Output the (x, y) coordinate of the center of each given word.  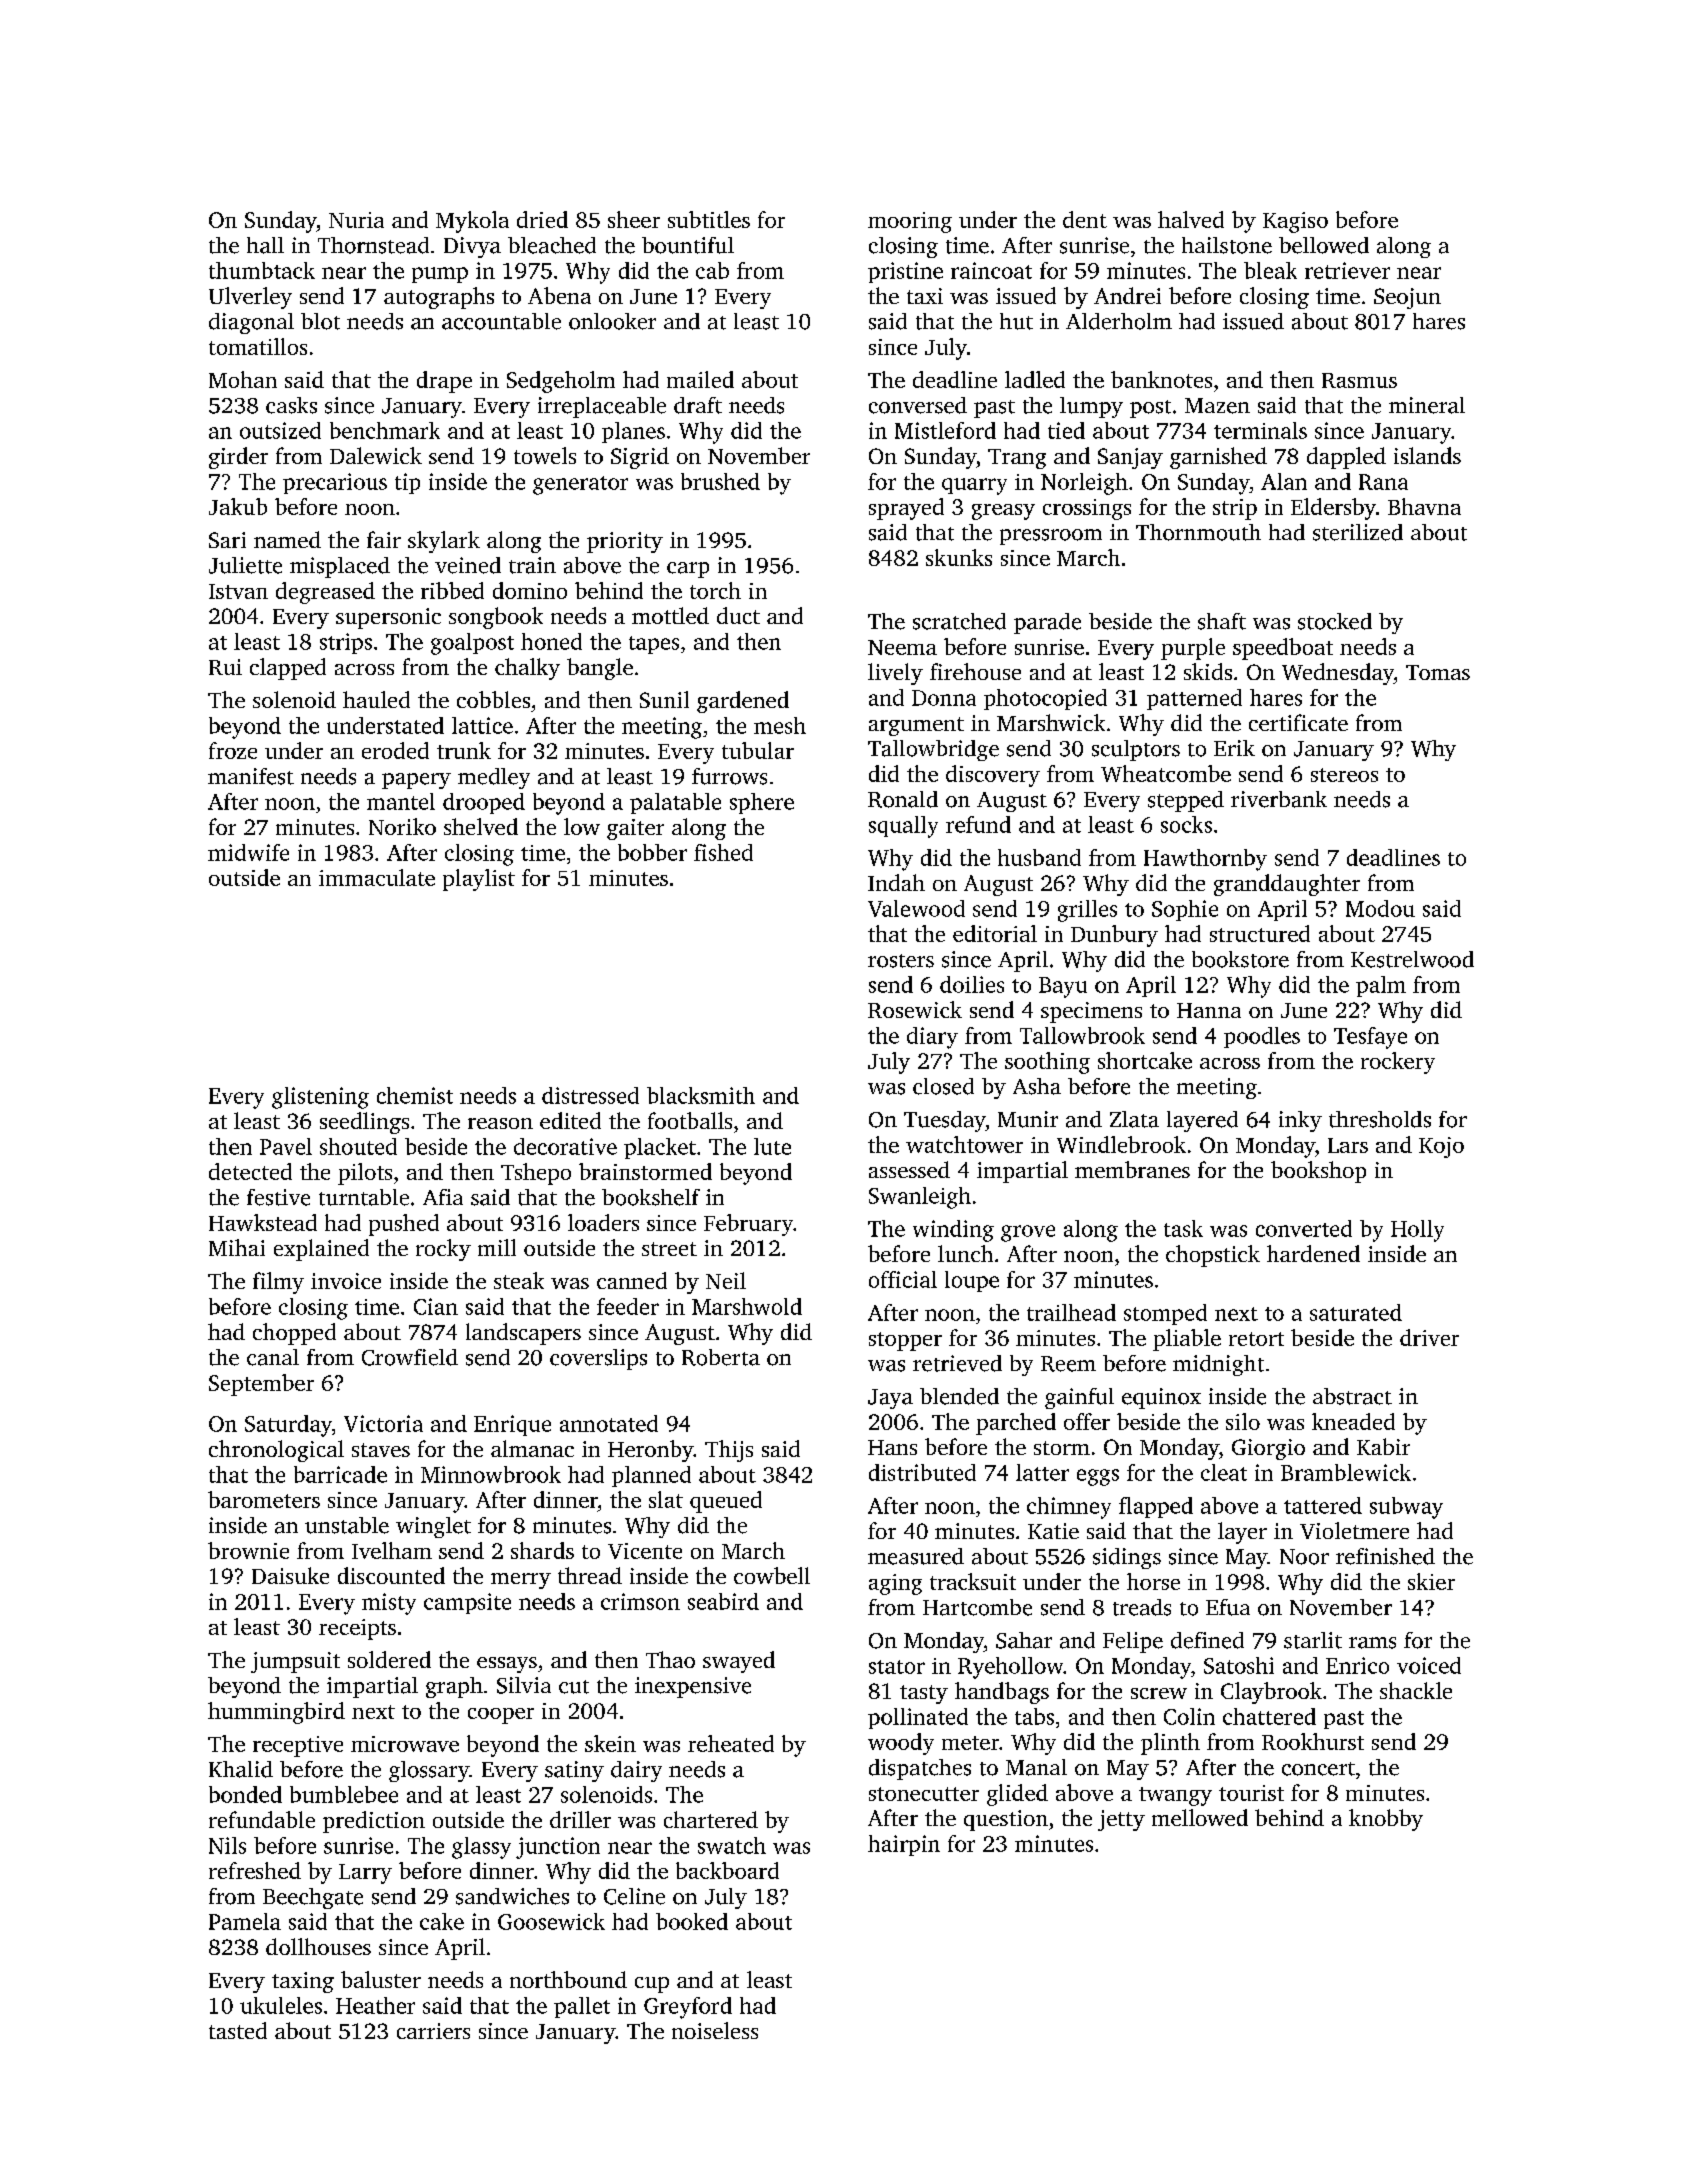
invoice (346, 1281)
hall (265, 245)
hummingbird (276, 1713)
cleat (1224, 1472)
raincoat (991, 270)
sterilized (1358, 532)
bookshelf (651, 1197)
